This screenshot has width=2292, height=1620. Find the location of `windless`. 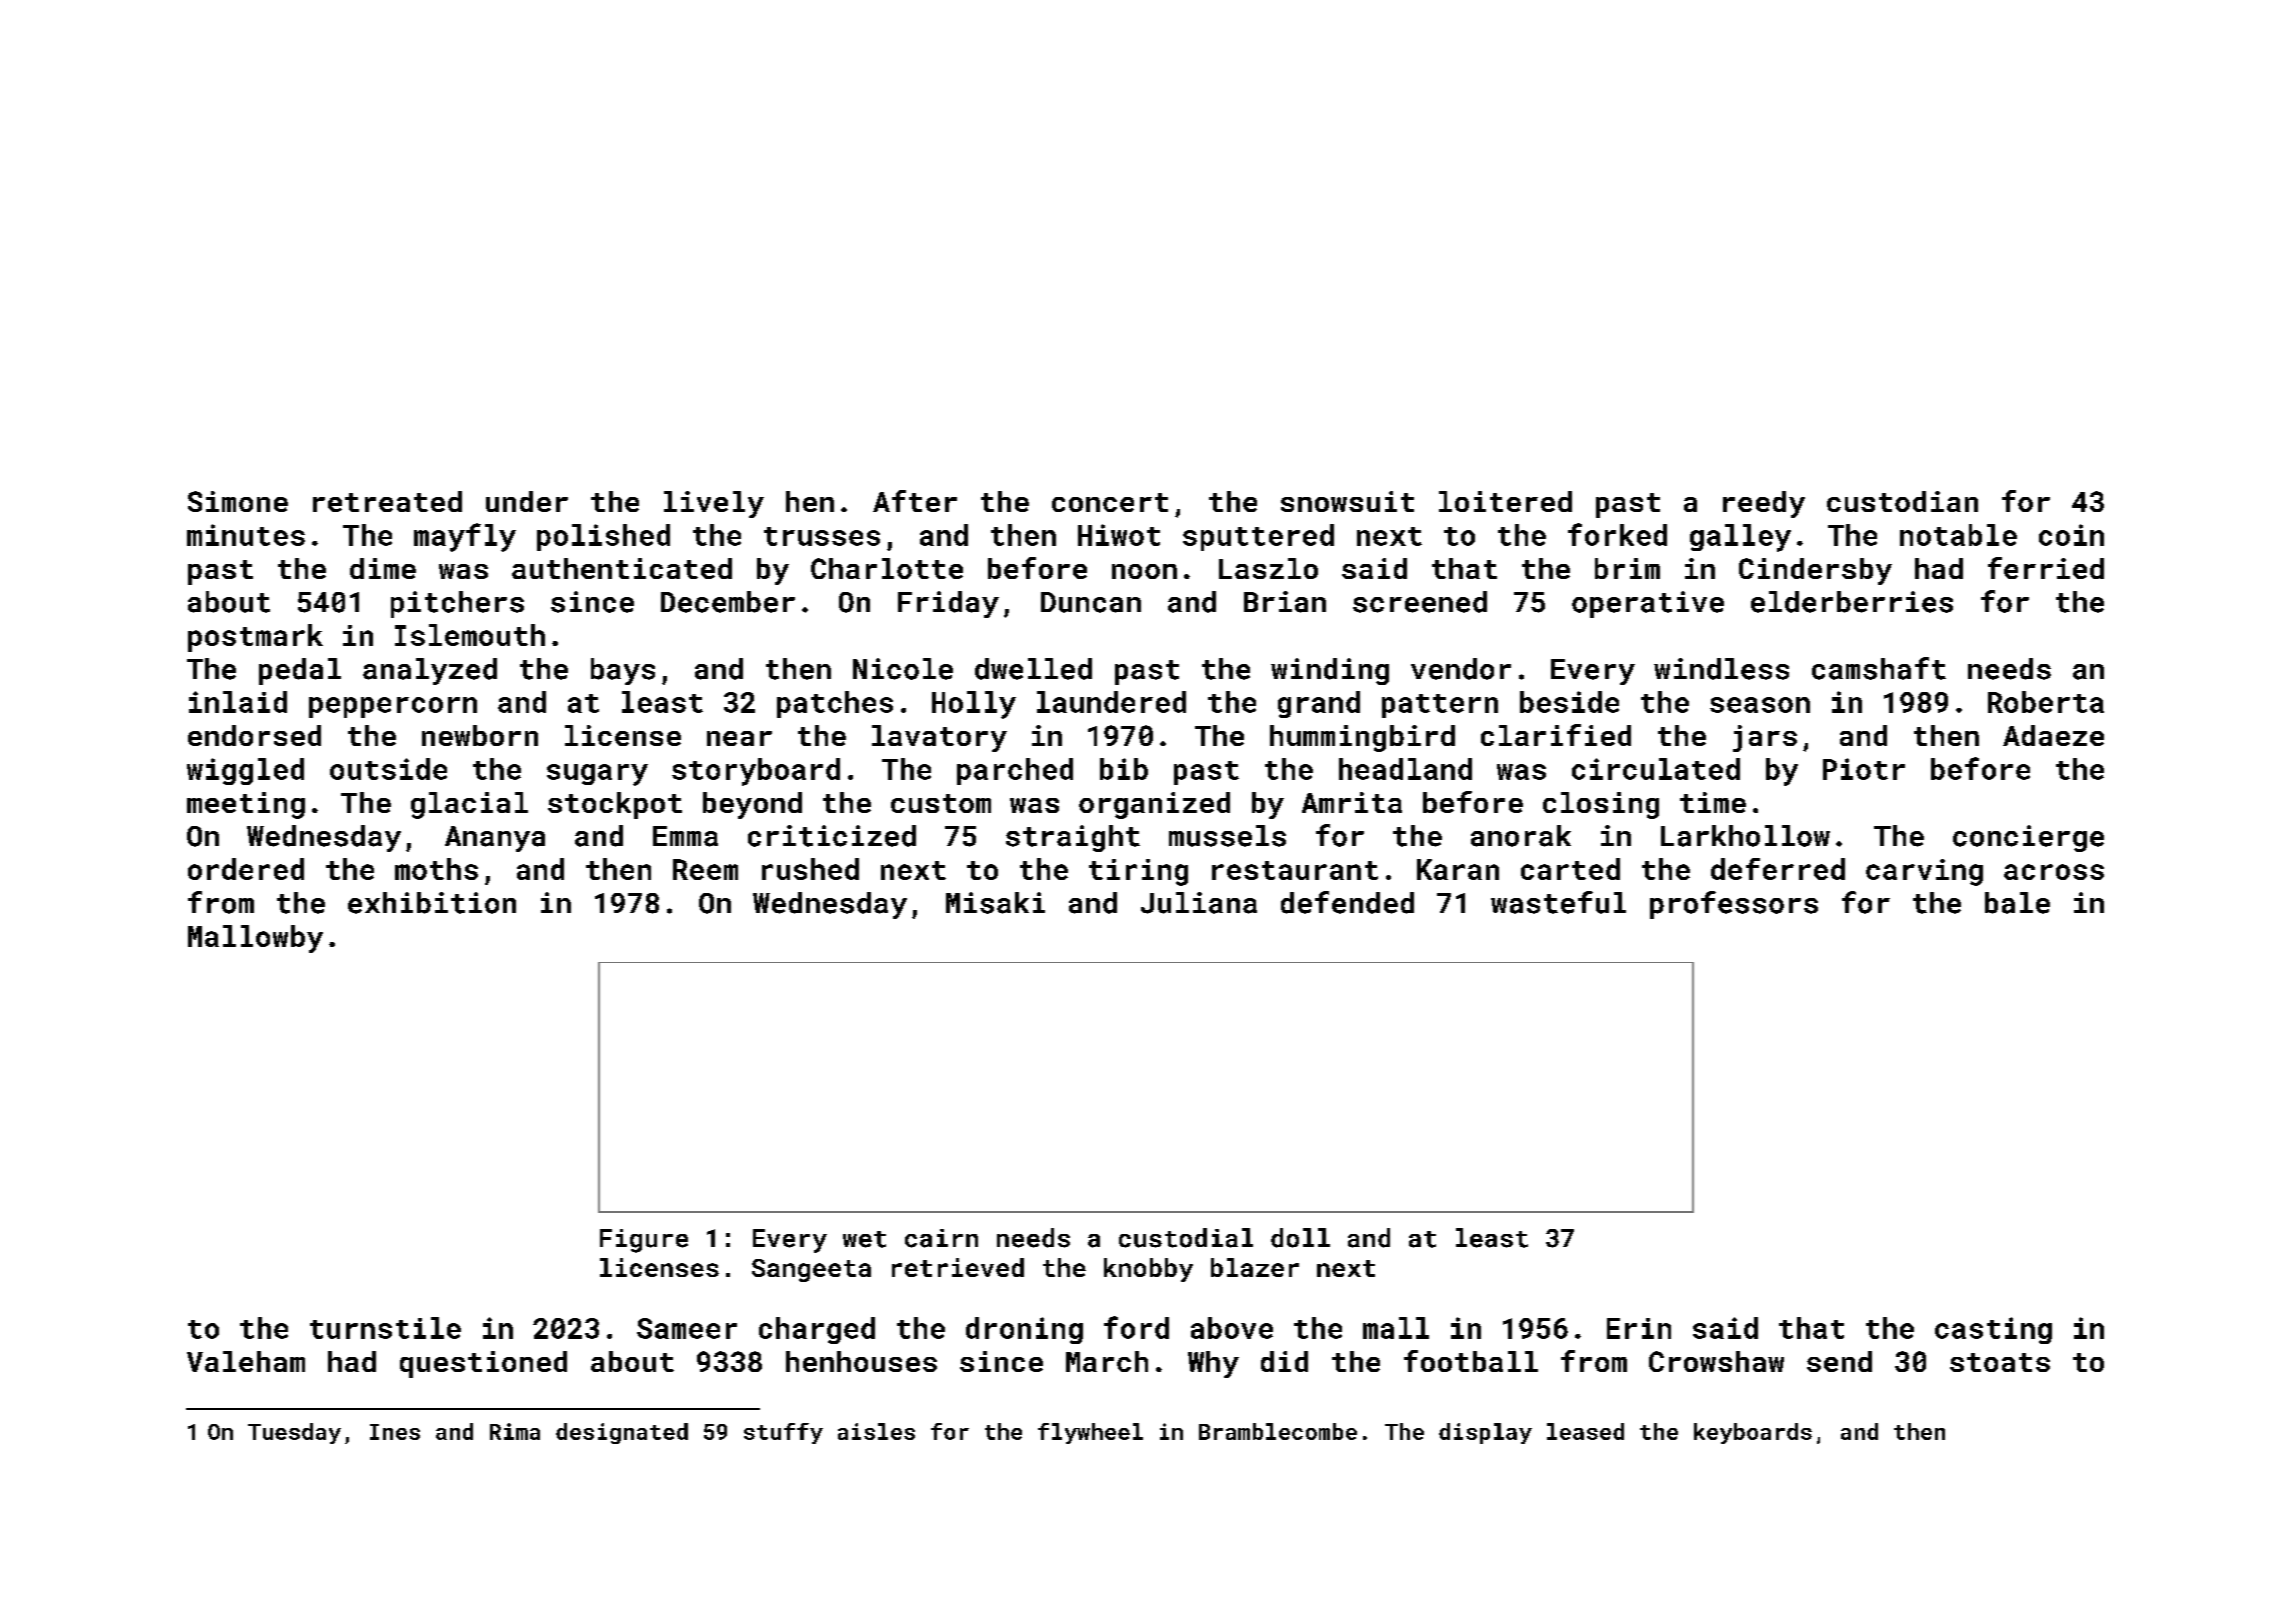

windless is located at coordinates (1721, 669).
